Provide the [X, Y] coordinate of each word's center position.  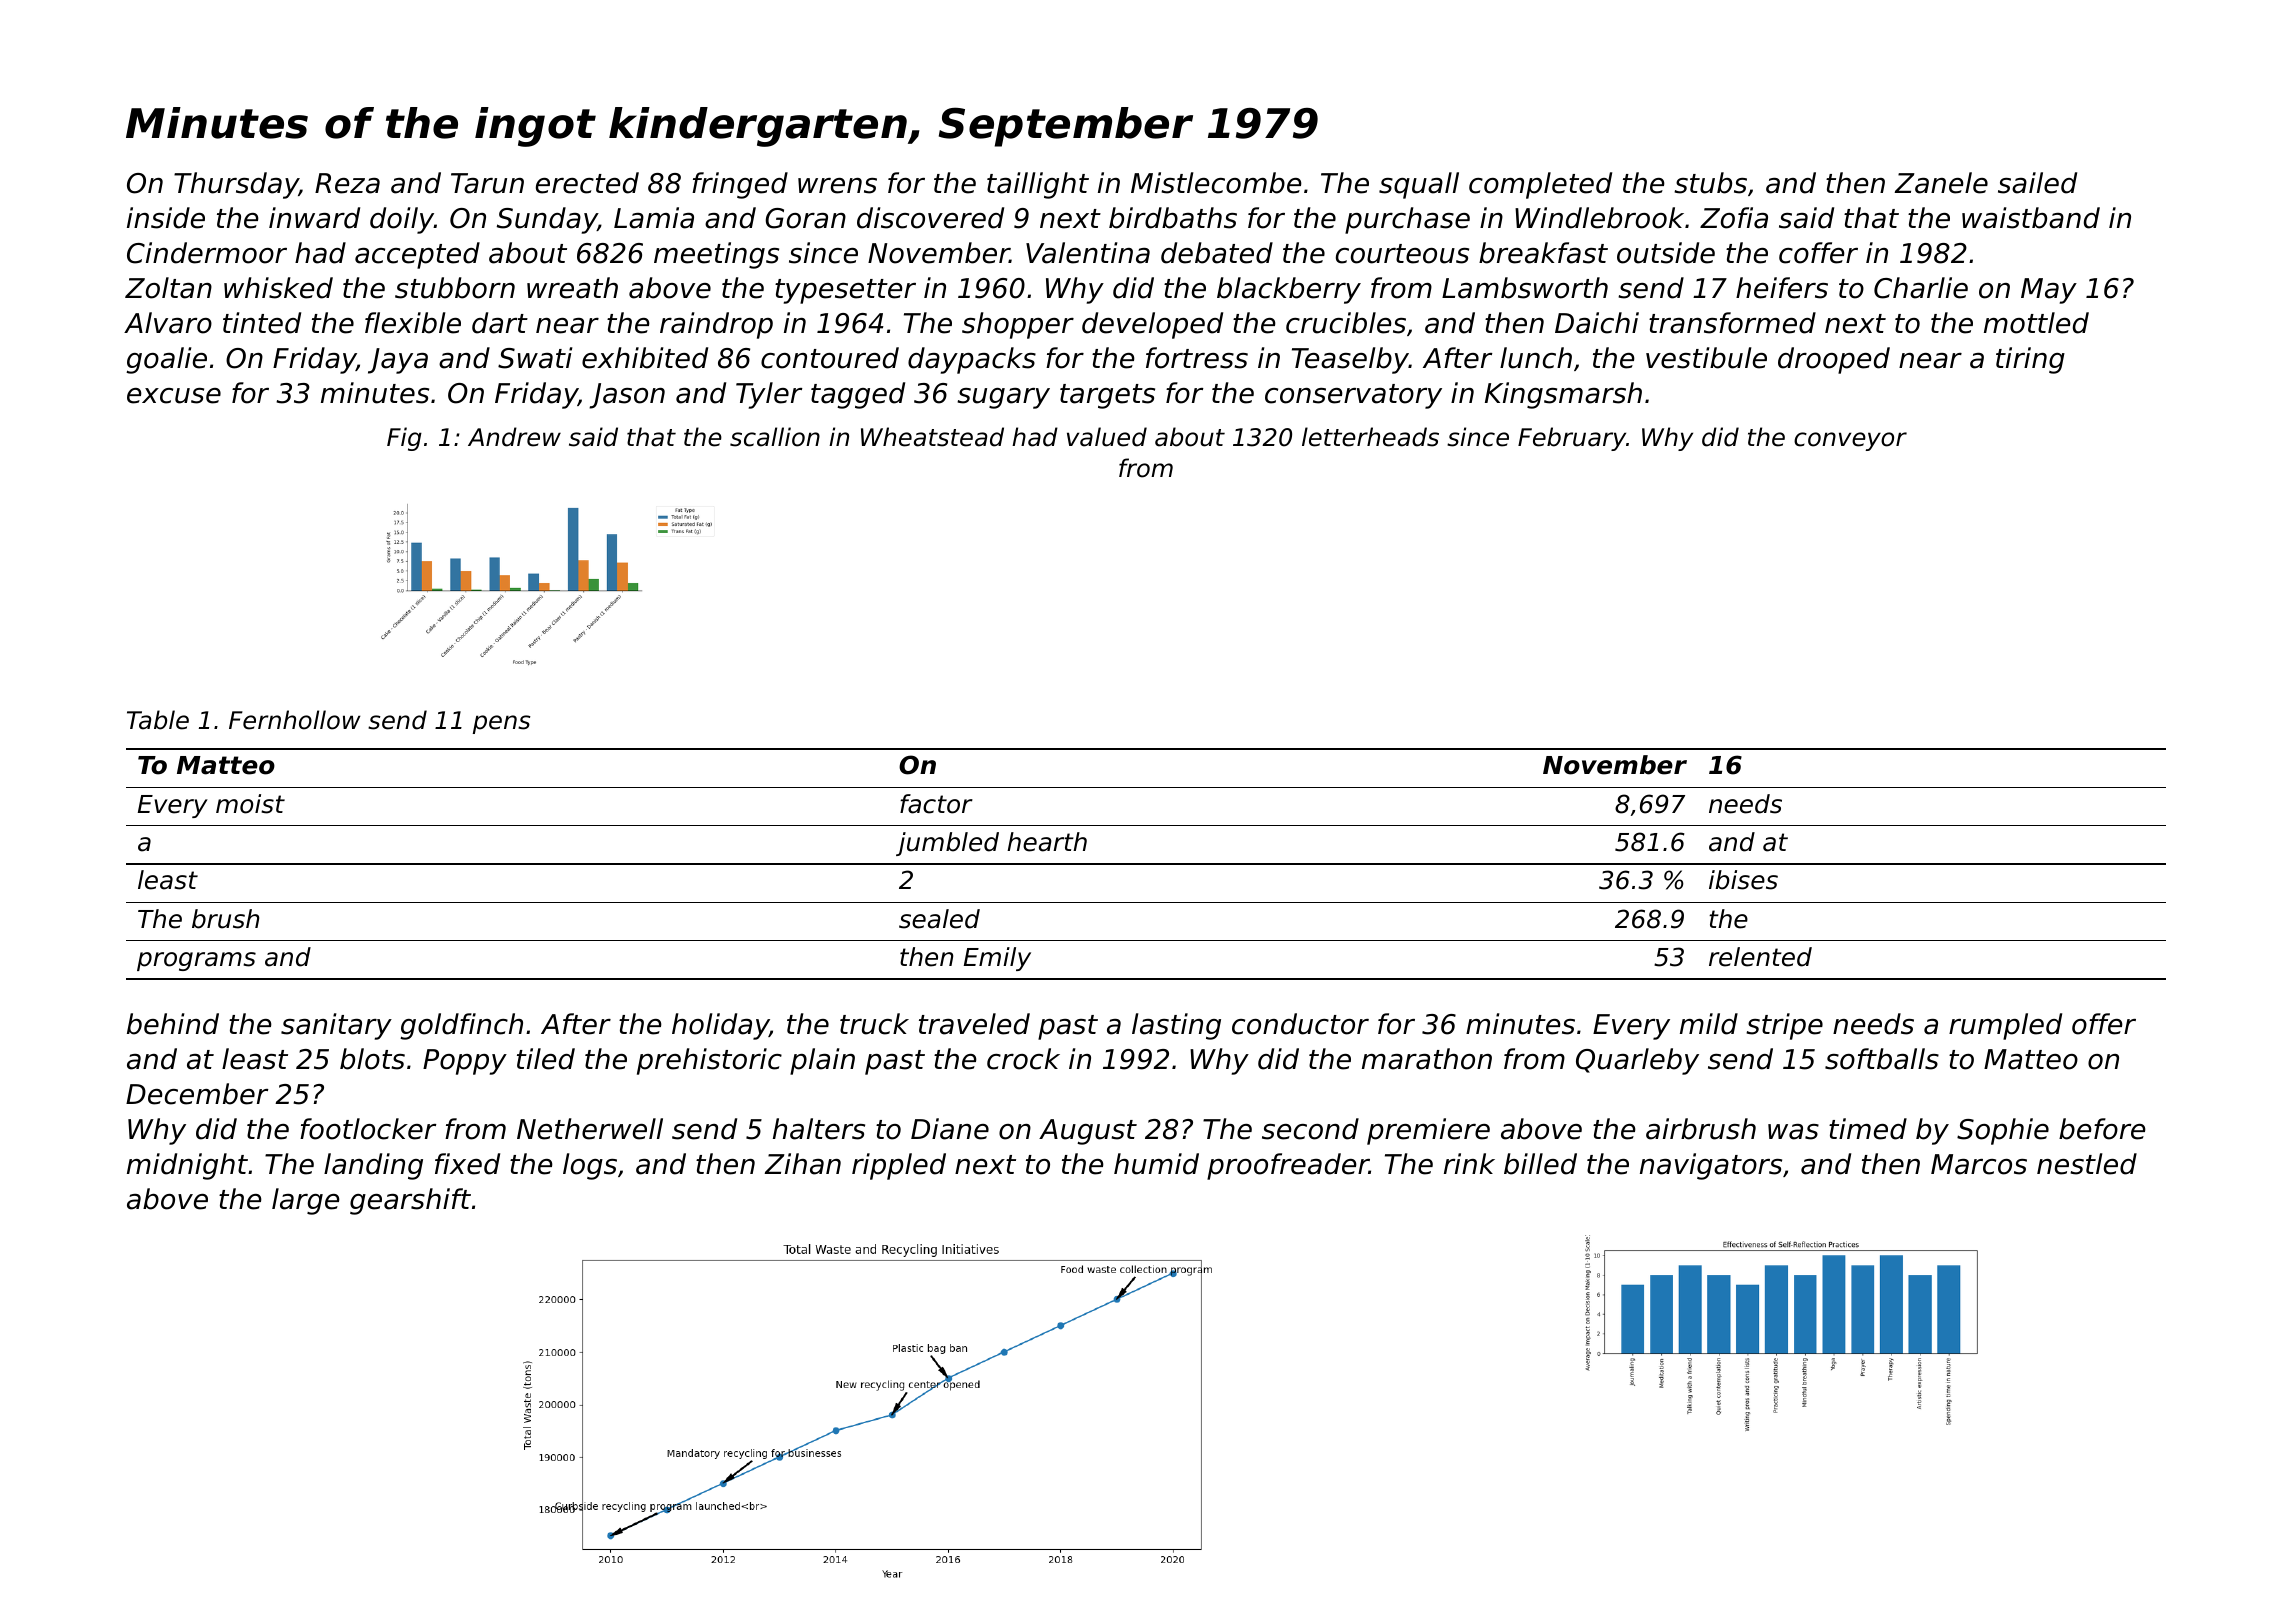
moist [250, 804]
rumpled [2005, 1026]
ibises [1743, 880]
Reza [347, 183]
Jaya [398, 361]
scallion [775, 437]
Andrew [514, 437]
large [306, 1201]
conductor [1300, 1024]
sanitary [336, 1026]
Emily [997, 959]
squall [1419, 185]
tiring [2030, 360]
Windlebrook [1599, 218]
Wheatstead [932, 437]
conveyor [1850, 441]
